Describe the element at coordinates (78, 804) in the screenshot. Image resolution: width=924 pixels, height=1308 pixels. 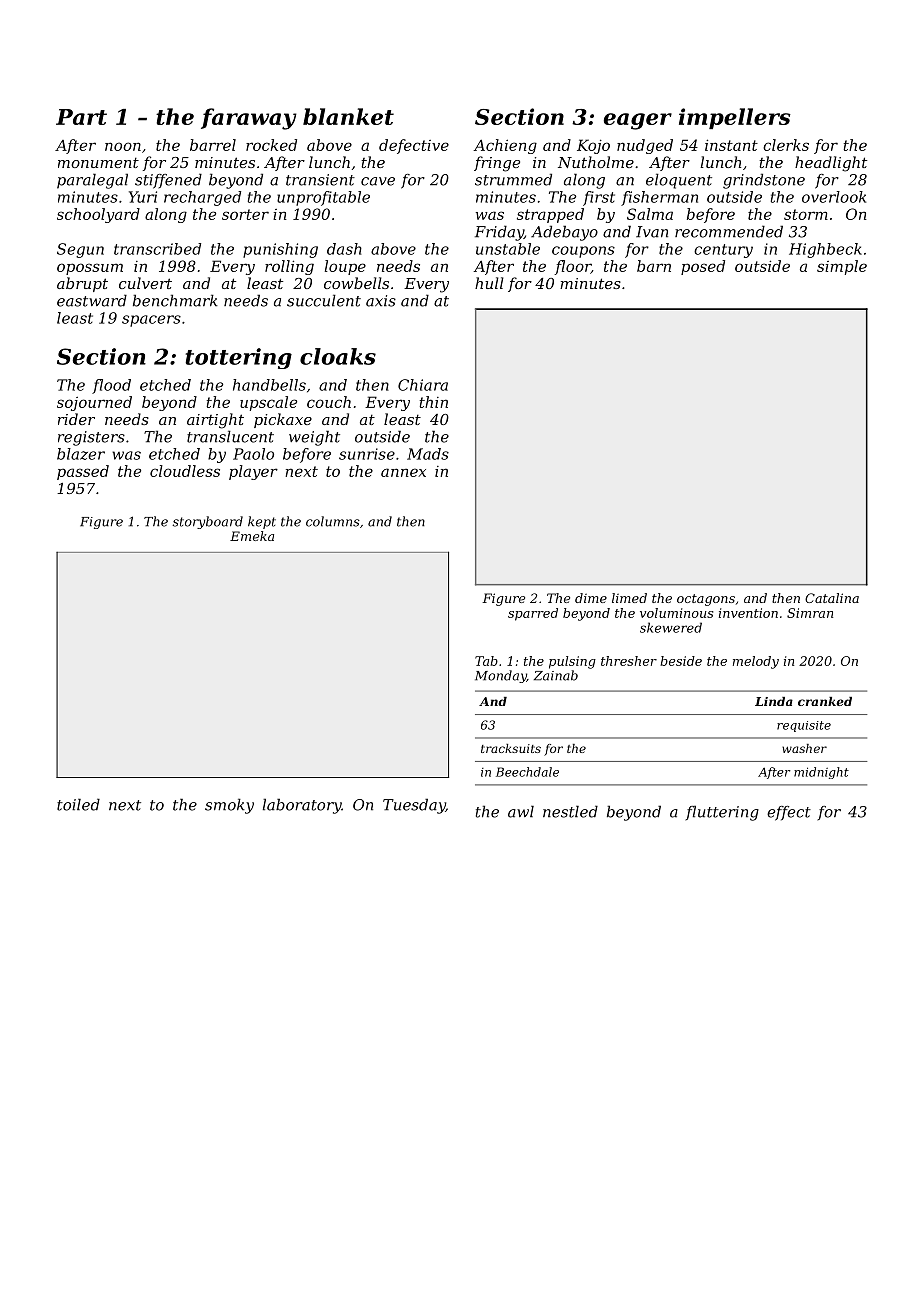
I see `toiled` at that location.
